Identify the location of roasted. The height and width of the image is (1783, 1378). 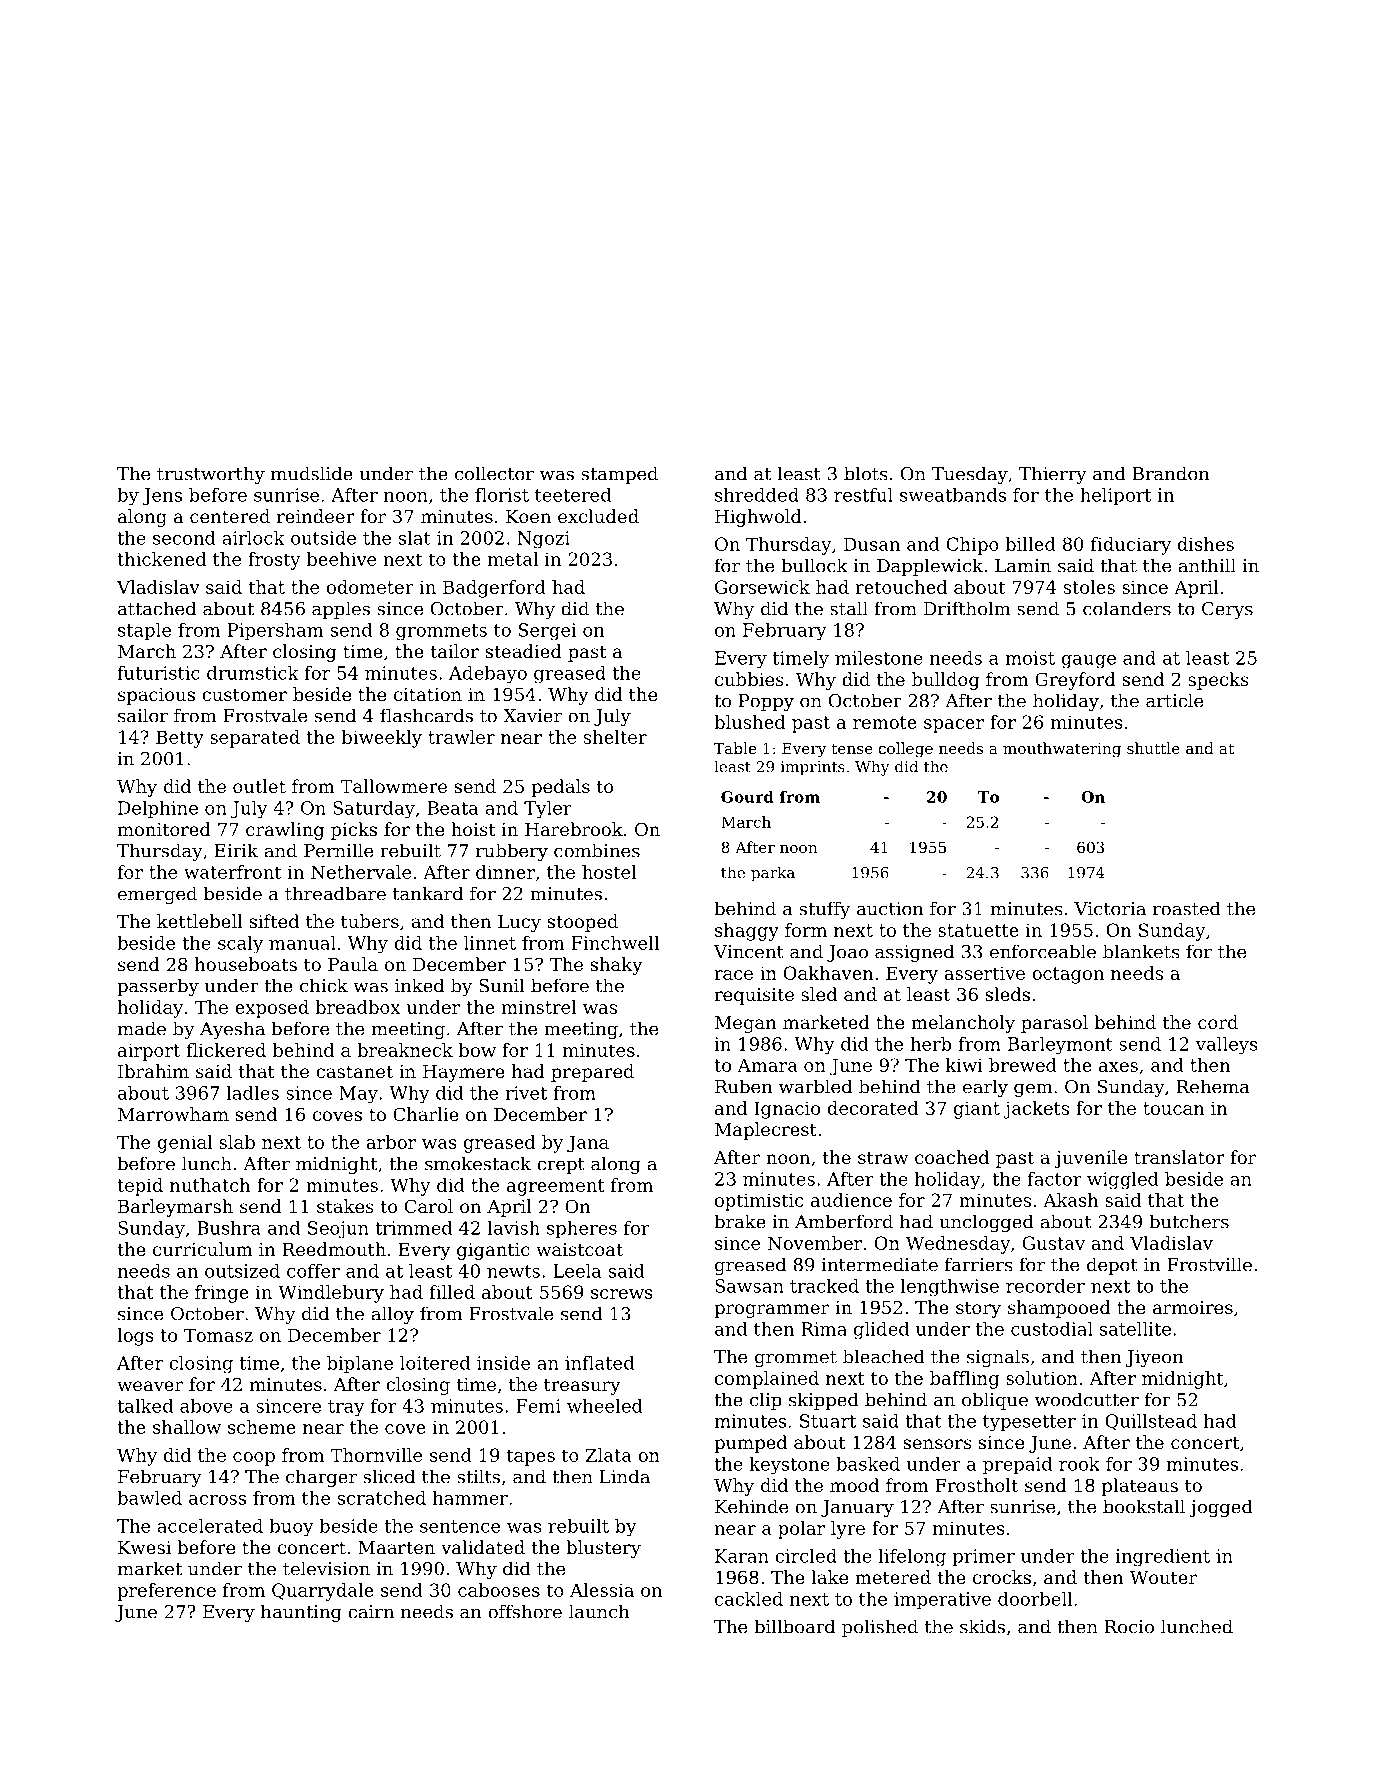
(1187, 908).
